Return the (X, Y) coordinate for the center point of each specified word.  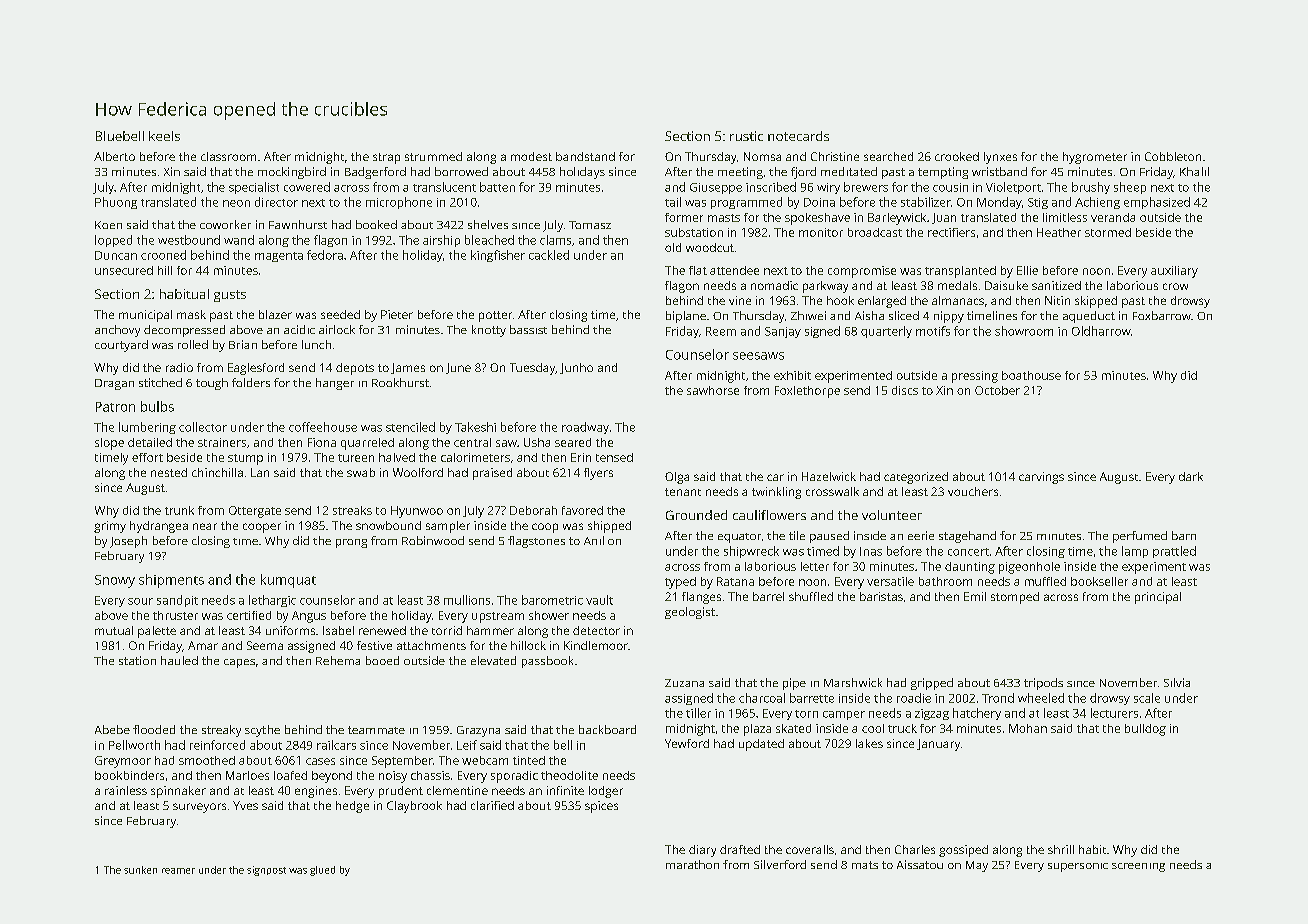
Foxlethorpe (807, 392)
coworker (225, 224)
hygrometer (1095, 158)
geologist (690, 613)
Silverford (780, 864)
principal (1158, 598)
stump (245, 459)
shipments (171, 581)
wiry (828, 188)
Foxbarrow (1162, 315)
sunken (140, 870)
